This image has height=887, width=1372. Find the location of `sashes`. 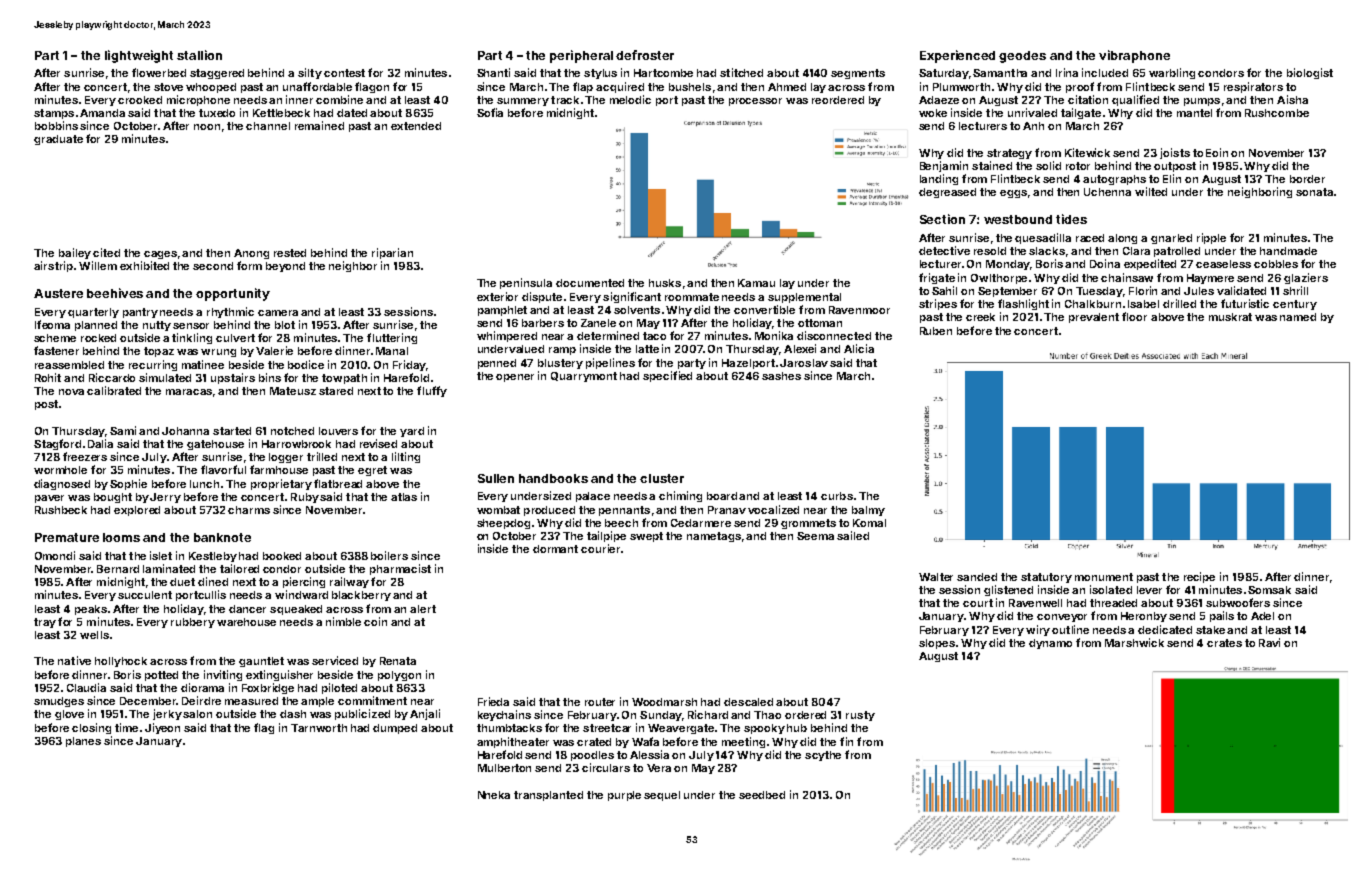

sashes is located at coordinates (781, 376).
